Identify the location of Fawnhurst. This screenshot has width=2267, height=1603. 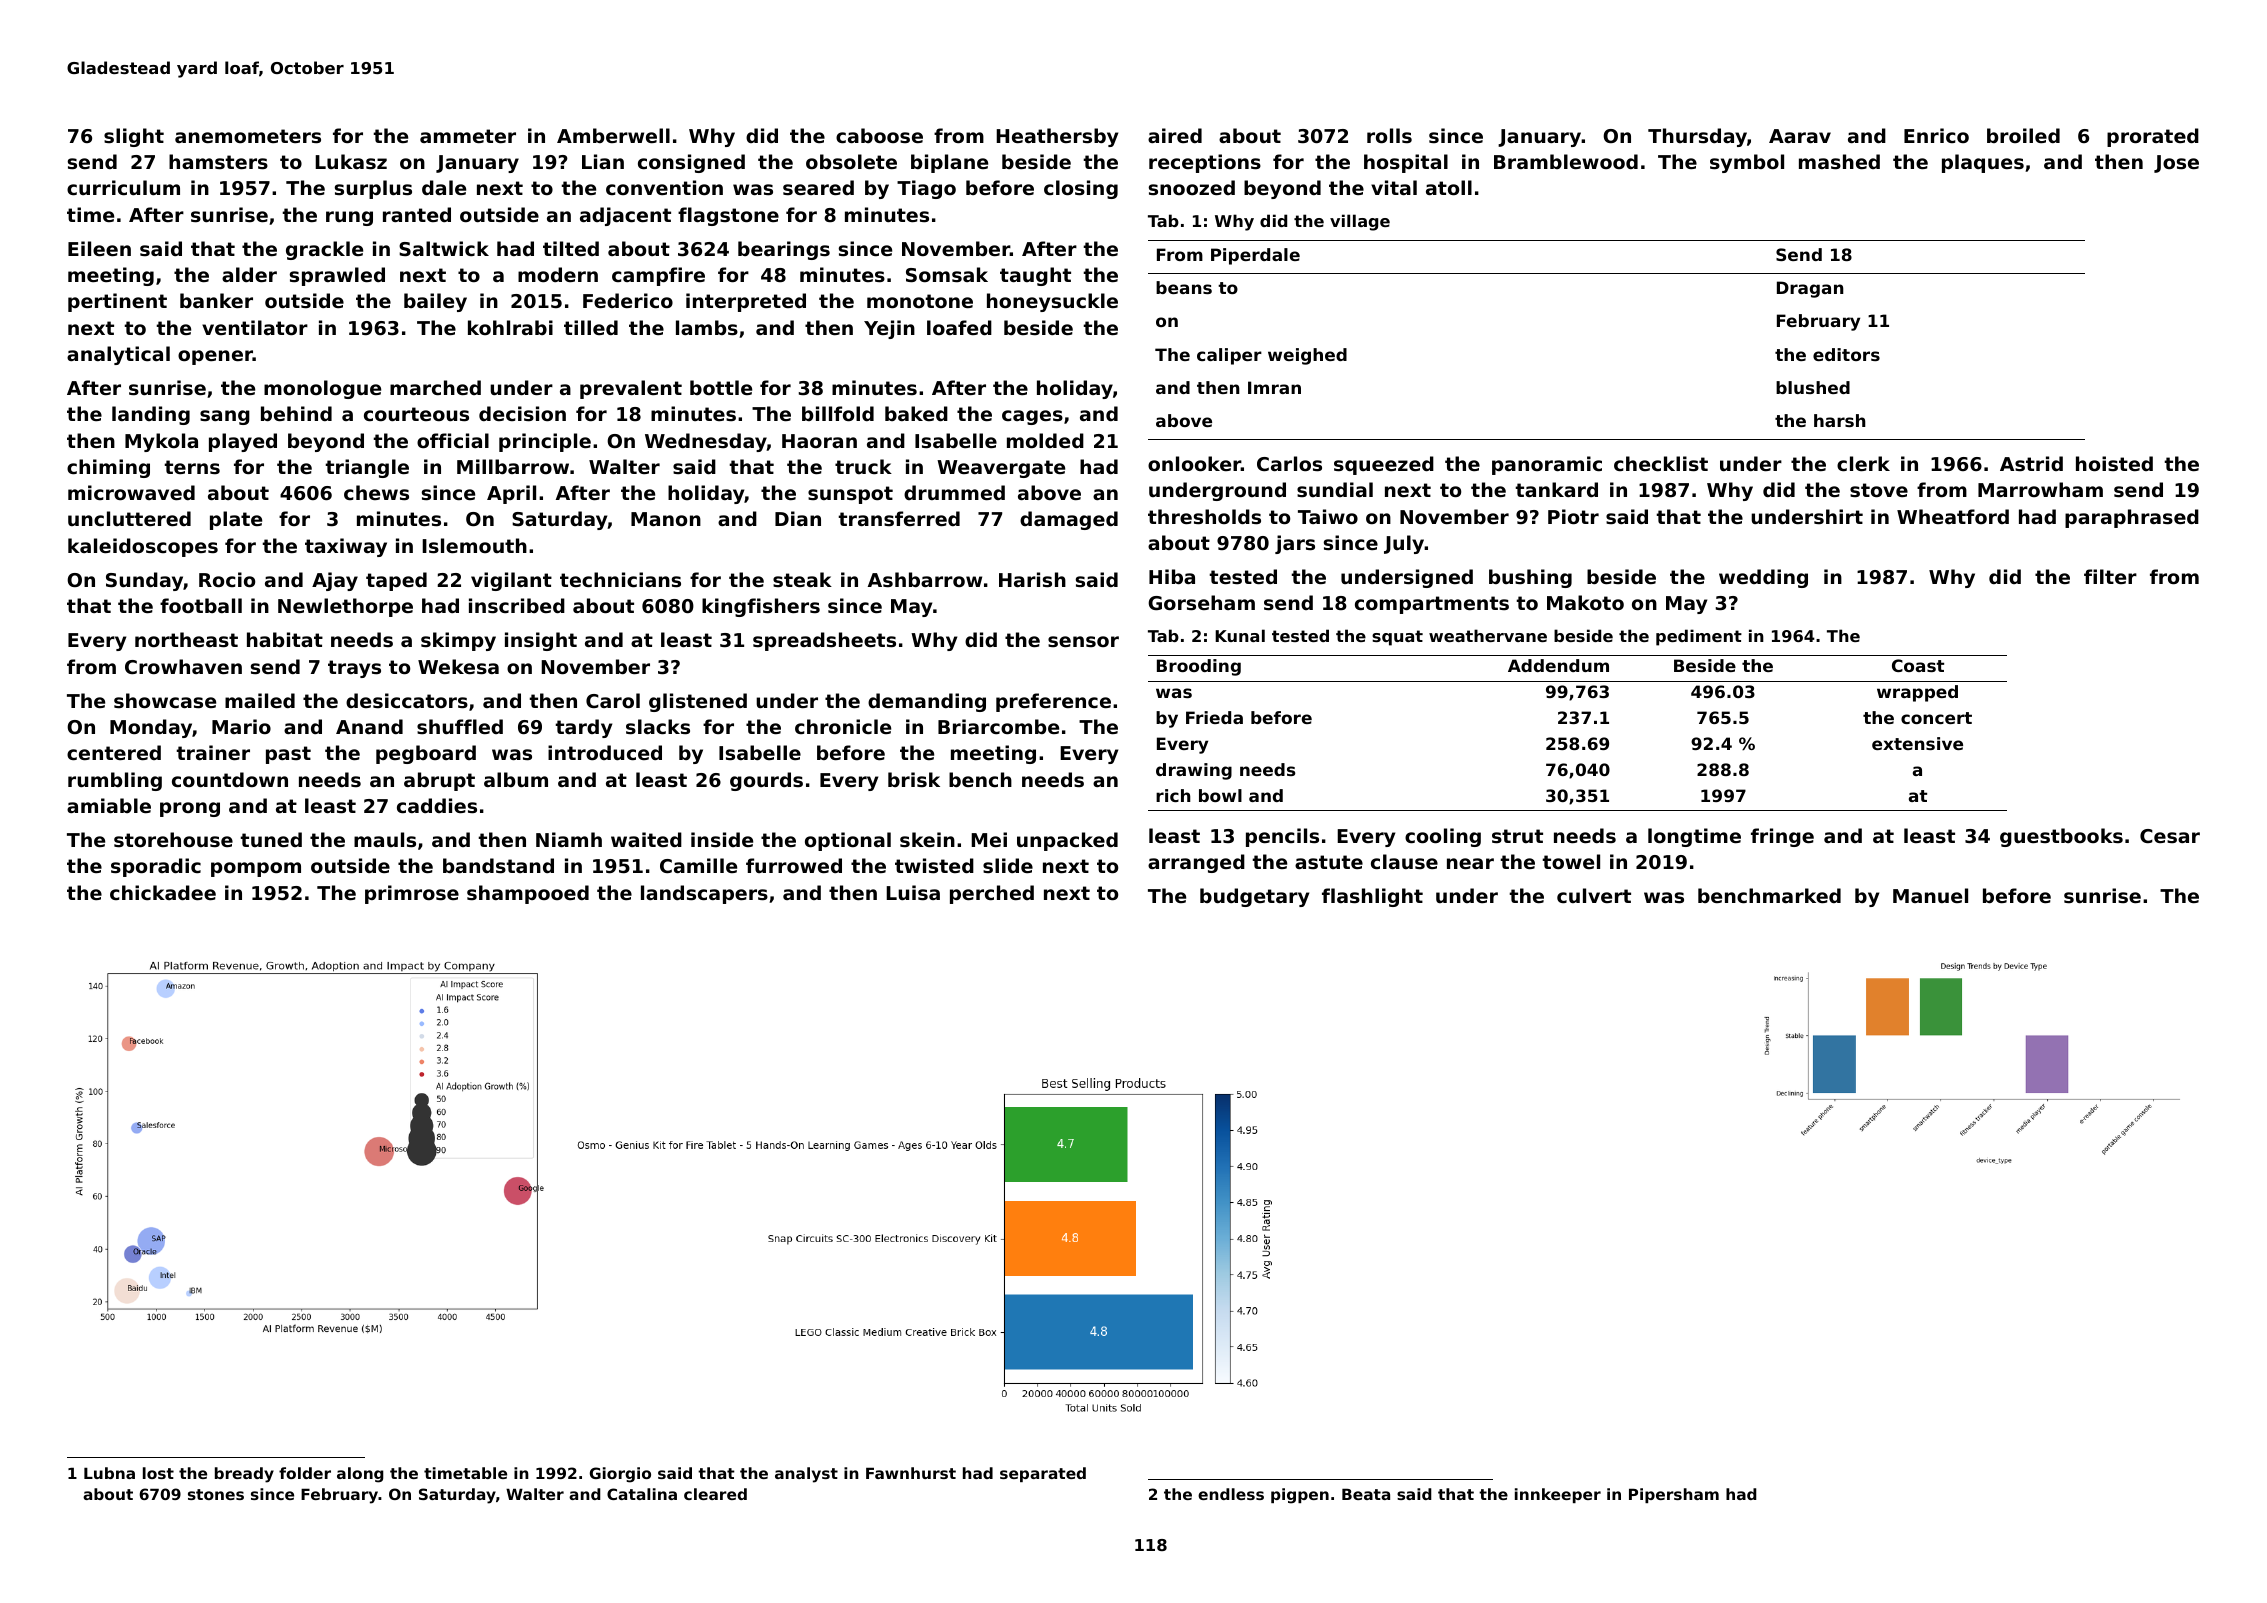
(911, 1473).
